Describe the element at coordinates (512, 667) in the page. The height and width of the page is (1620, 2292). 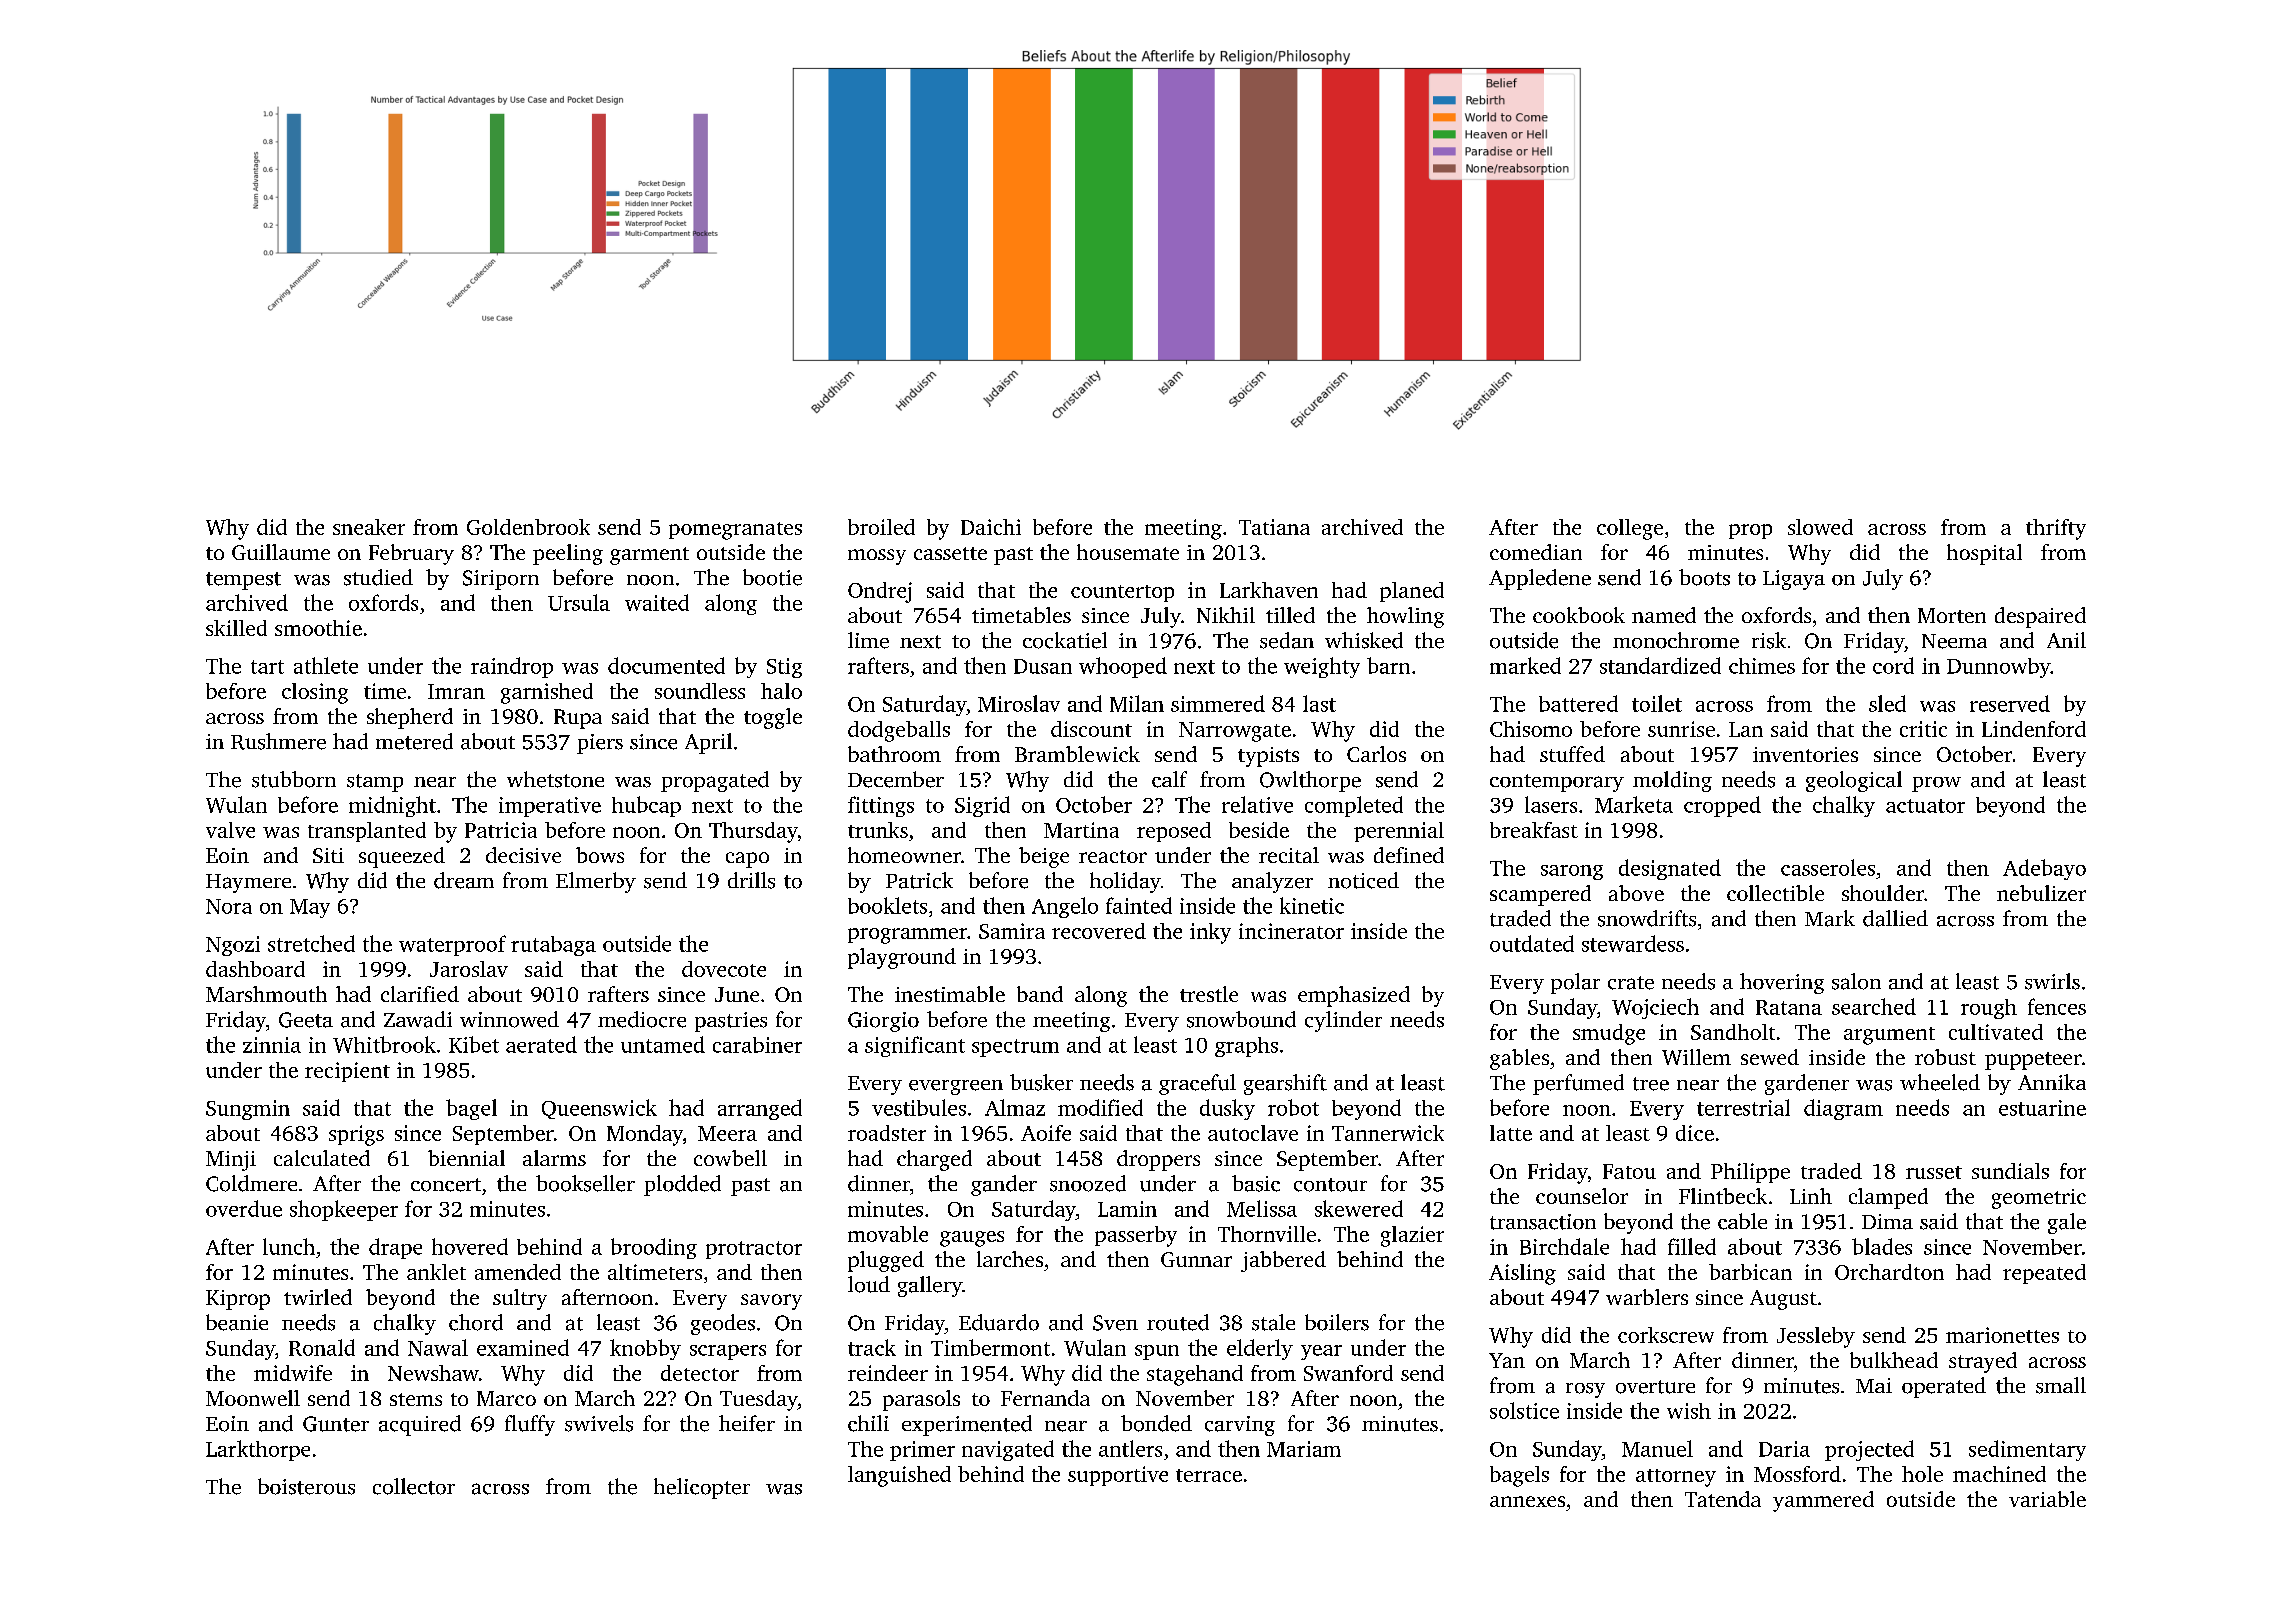
I see `raindrop` at that location.
